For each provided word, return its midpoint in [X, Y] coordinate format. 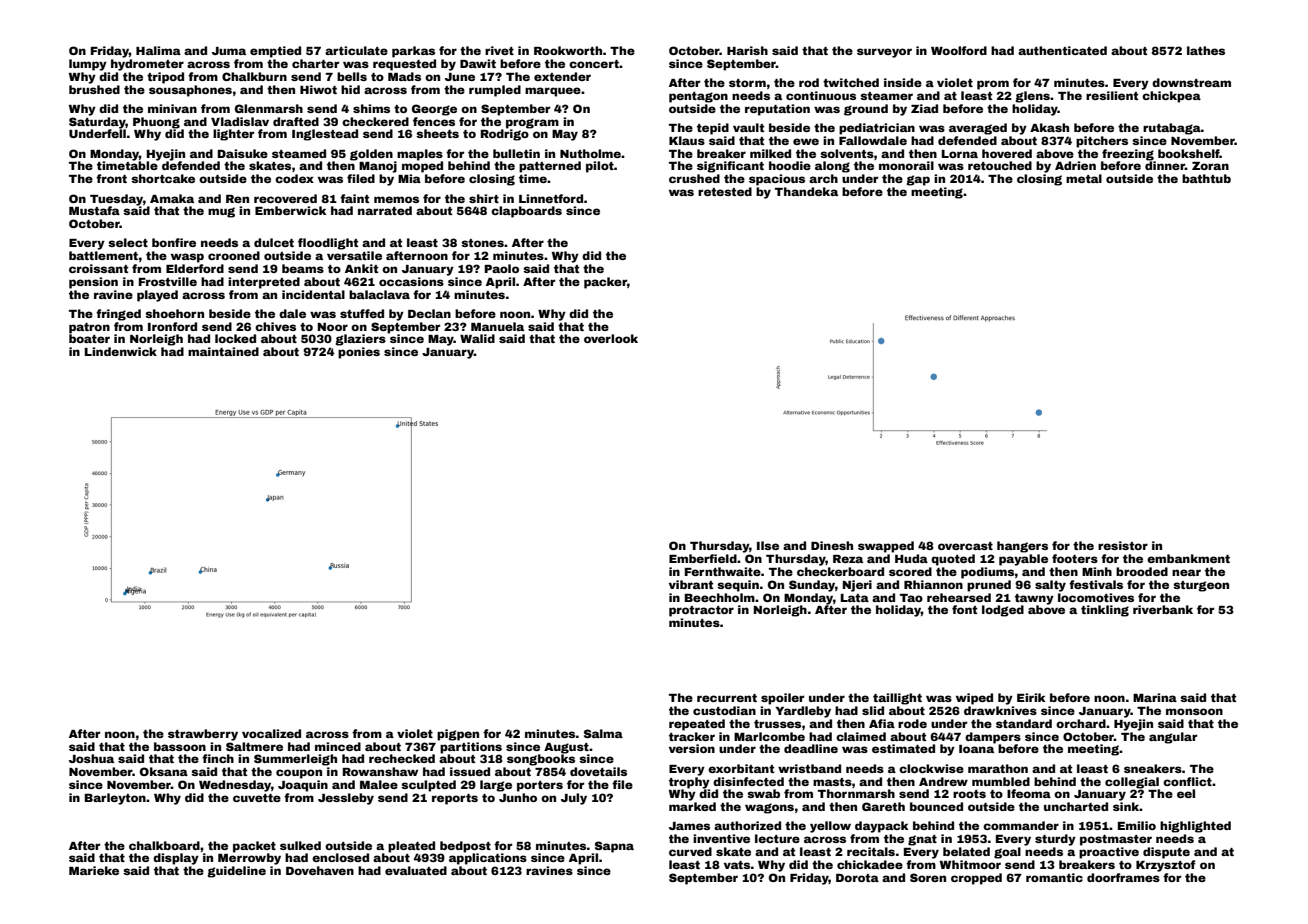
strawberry [203, 735]
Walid [477, 338]
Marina [1155, 697]
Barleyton [115, 799]
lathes [1206, 50]
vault [748, 127]
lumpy [88, 65]
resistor [1123, 545]
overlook [611, 338]
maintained [223, 351]
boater [89, 338]
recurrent [727, 698]
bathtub [1206, 178]
